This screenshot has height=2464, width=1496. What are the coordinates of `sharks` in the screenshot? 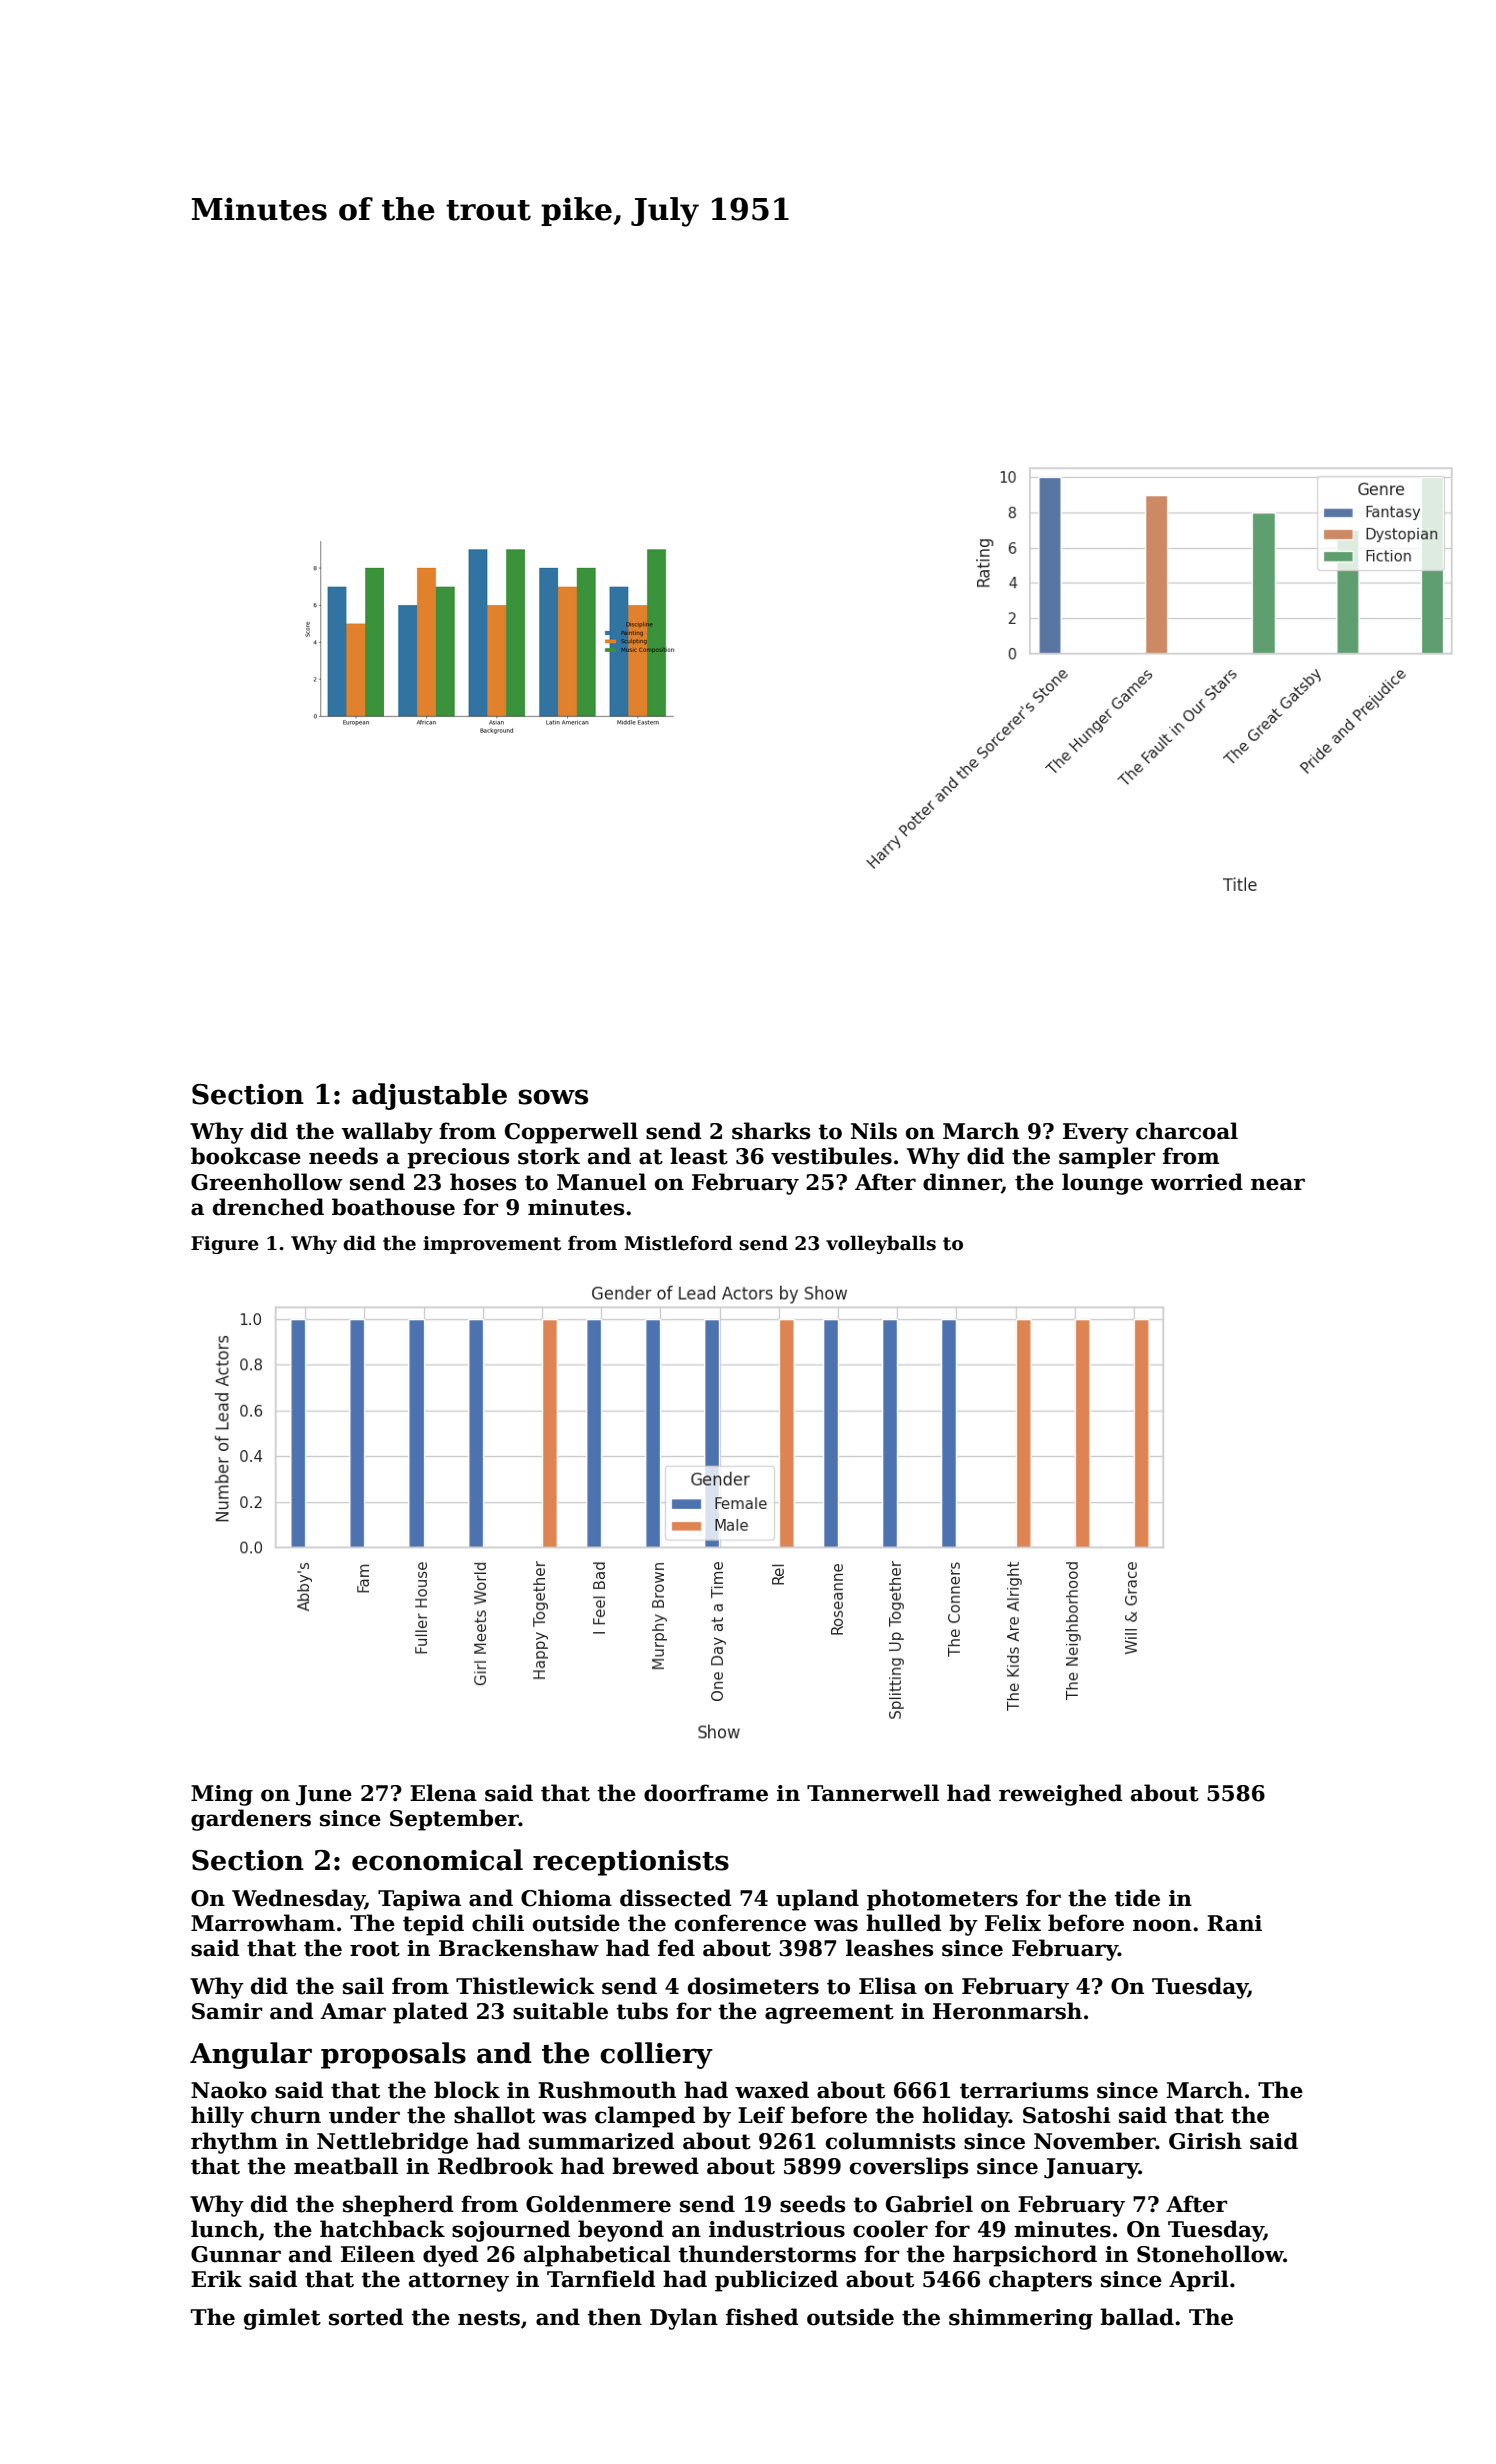 It's located at (771, 1131).
